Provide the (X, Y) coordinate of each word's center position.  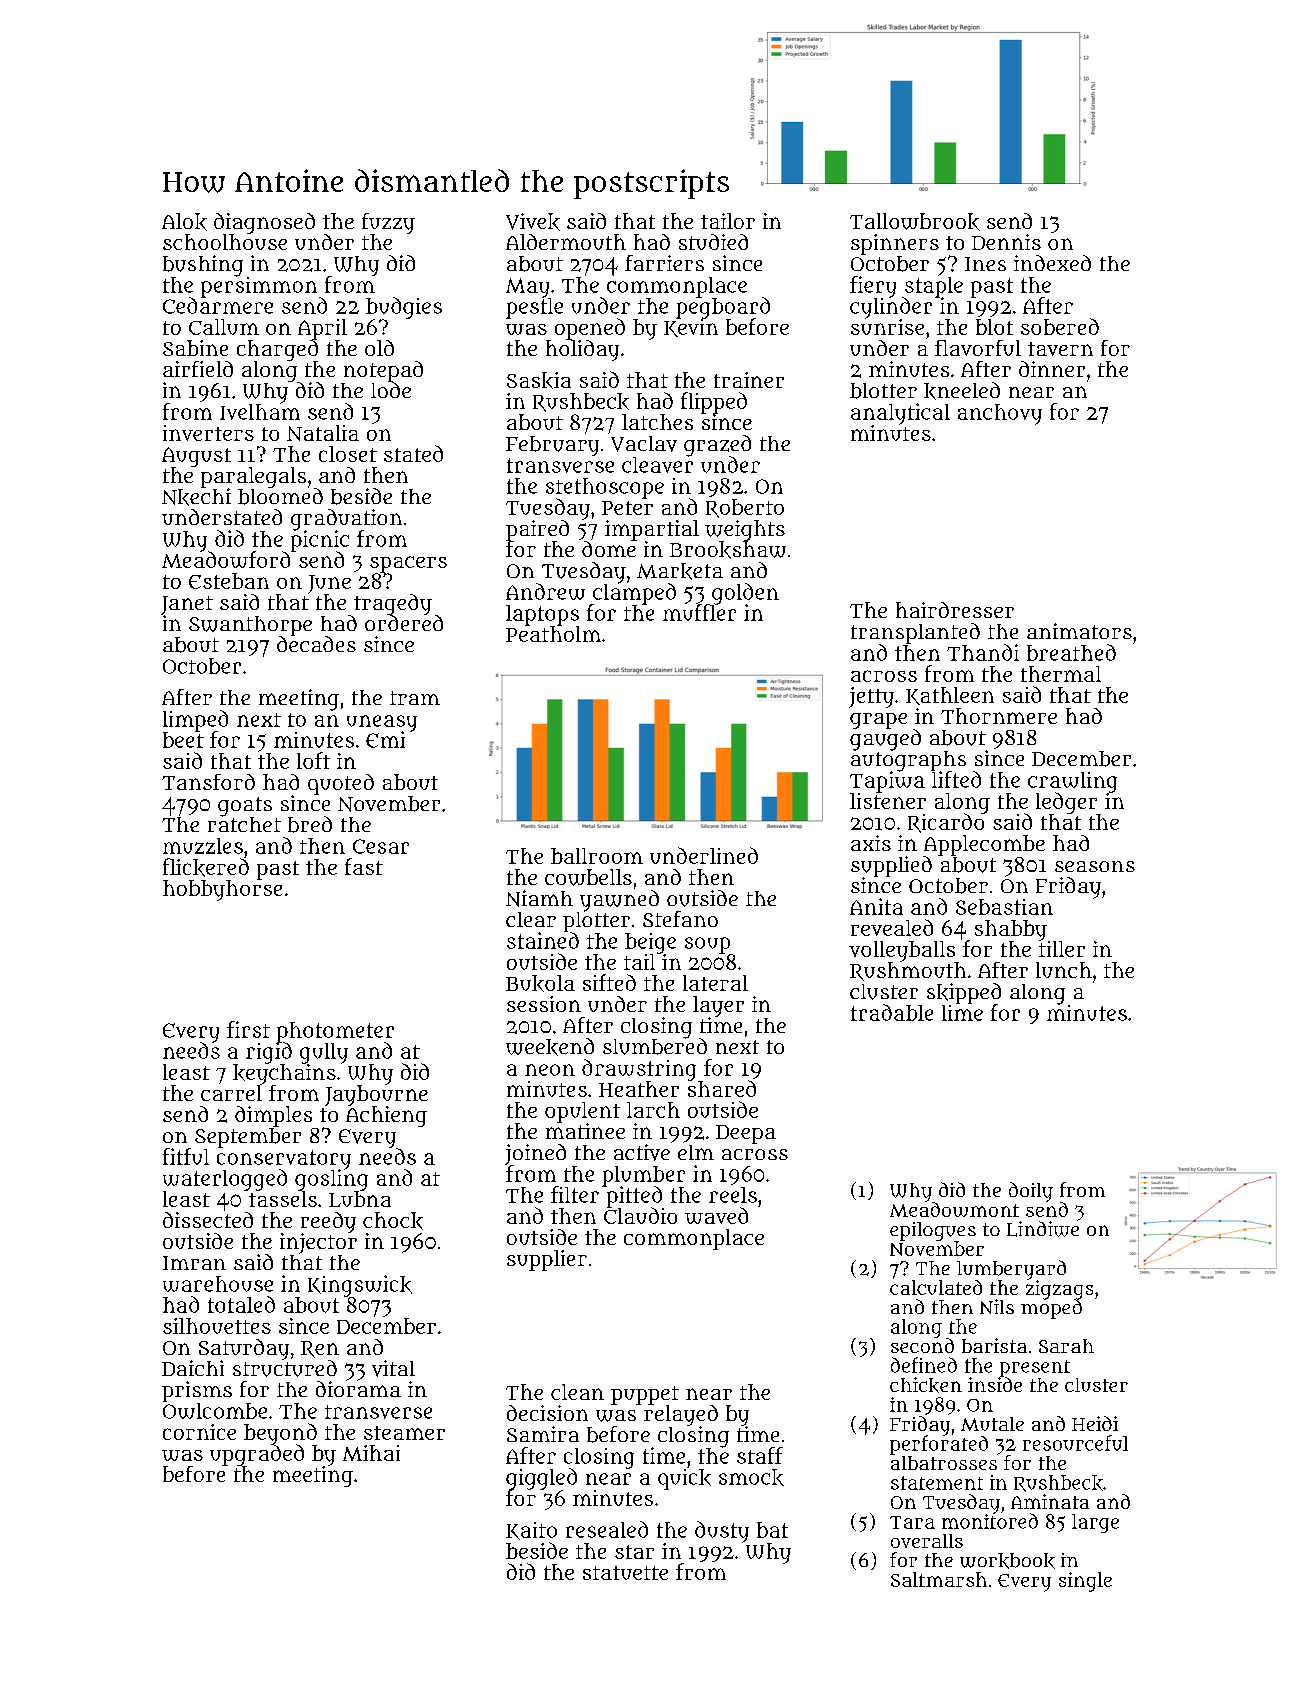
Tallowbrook (915, 222)
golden (745, 593)
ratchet (244, 824)
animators (1079, 631)
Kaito (531, 1531)
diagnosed (264, 223)
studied (713, 242)
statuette (625, 1573)
